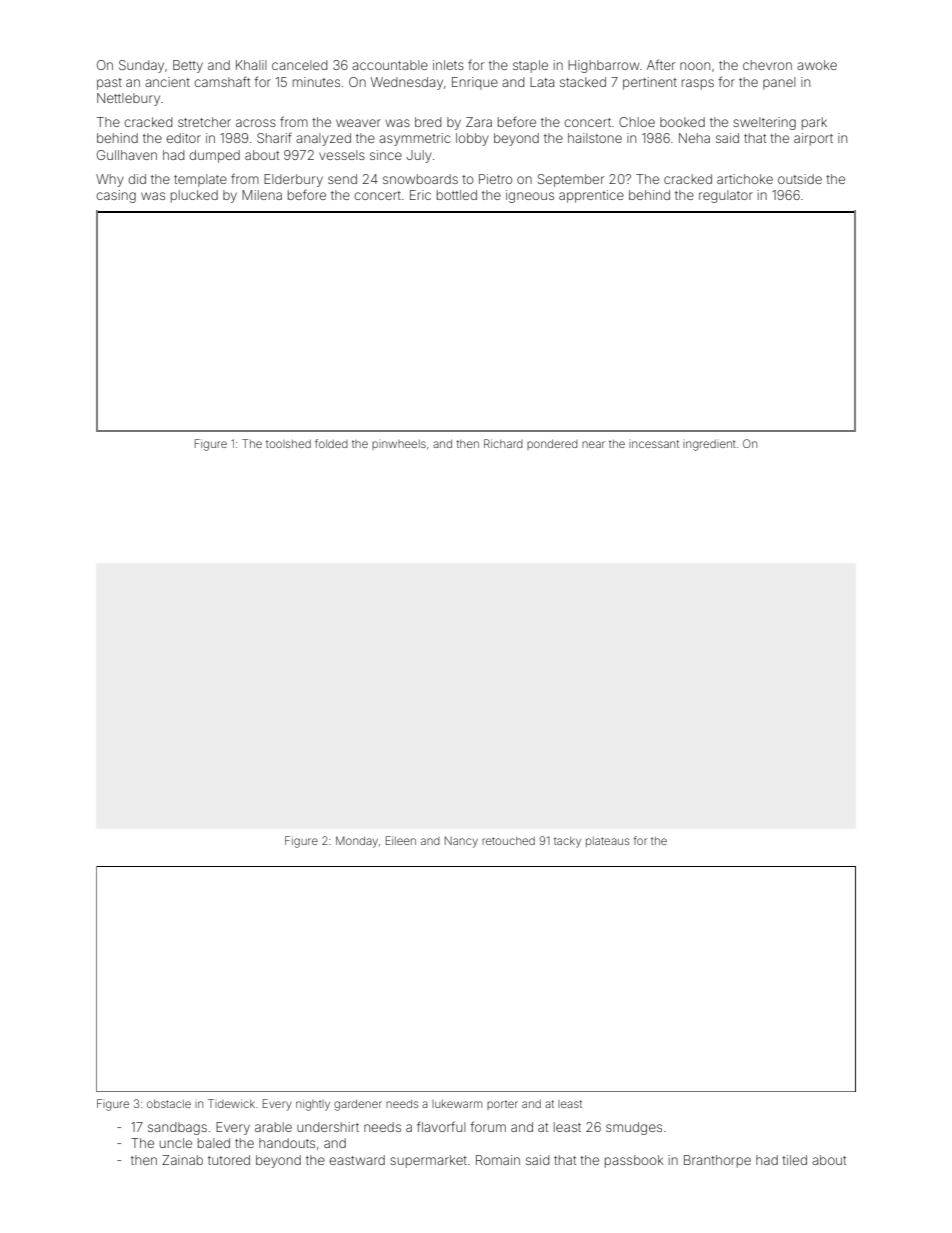  I want to click on toolshed, so click(288, 444).
